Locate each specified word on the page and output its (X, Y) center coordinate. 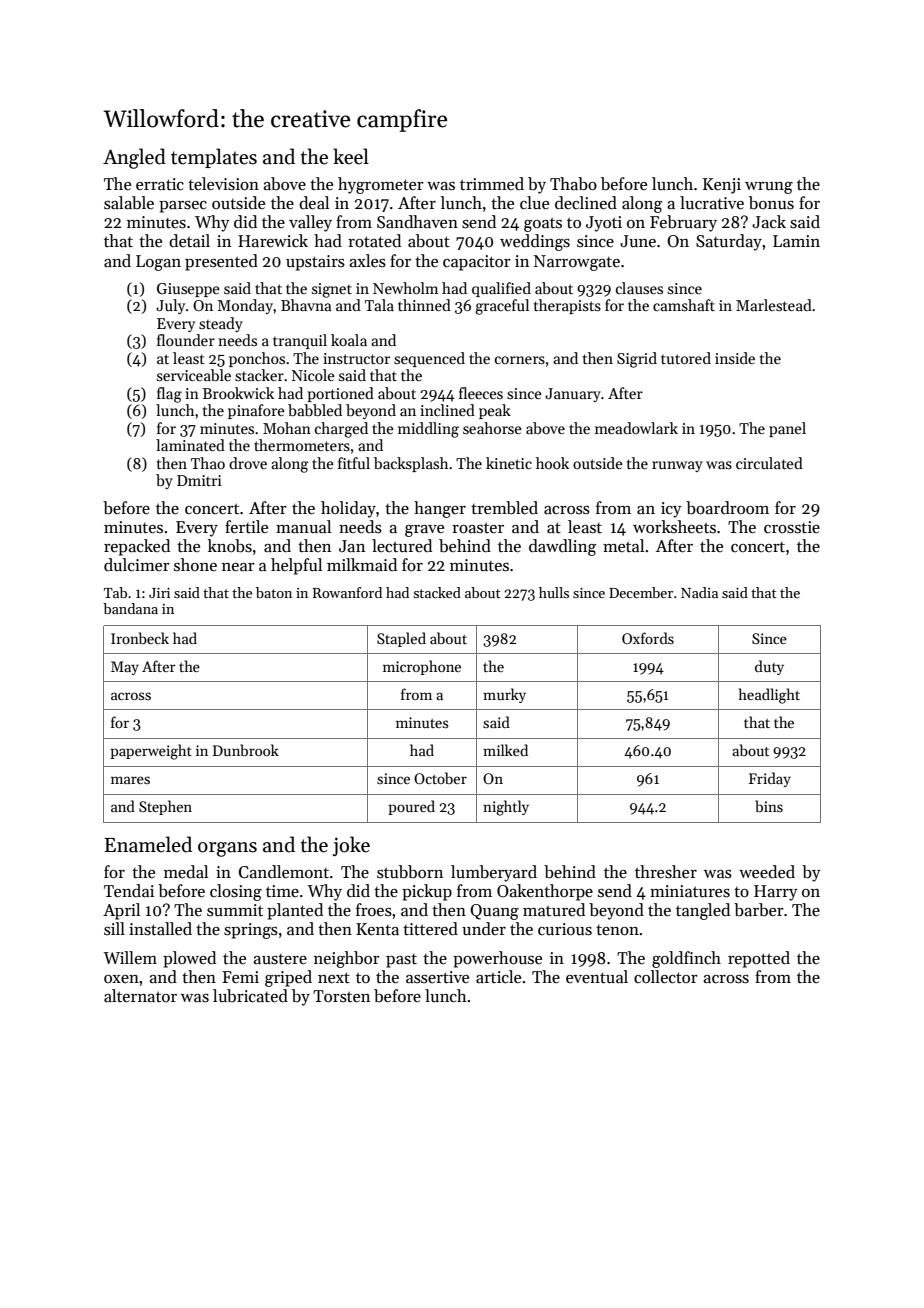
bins (769, 806)
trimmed (492, 183)
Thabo (573, 184)
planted (295, 911)
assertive (437, 977)
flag (169, 395)
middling (428, 430)
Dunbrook (246, 750)
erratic (160, 184)
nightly (506, 808)
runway (677, 466)
